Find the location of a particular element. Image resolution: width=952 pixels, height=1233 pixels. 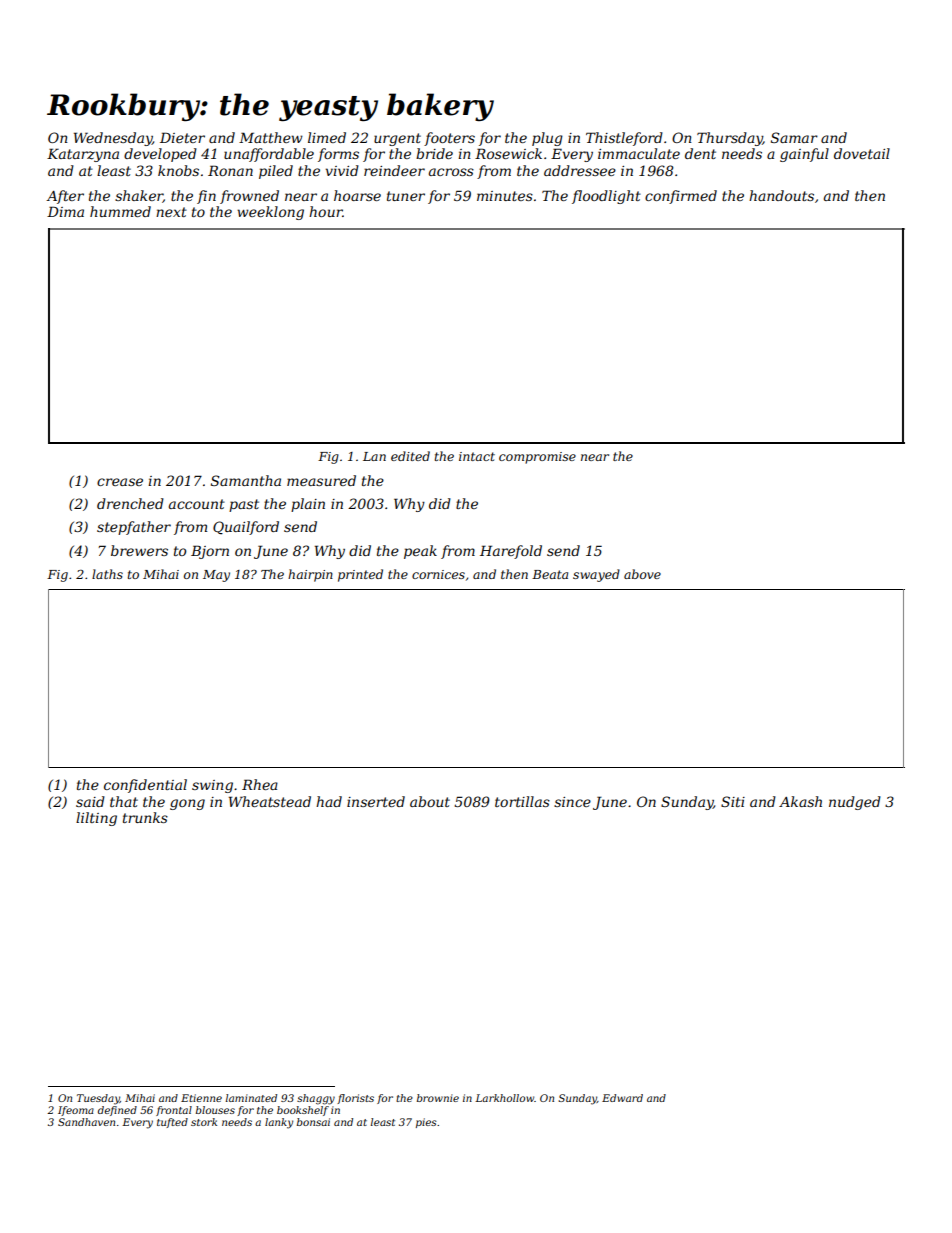

bride is located at coordinates (434, 153).
